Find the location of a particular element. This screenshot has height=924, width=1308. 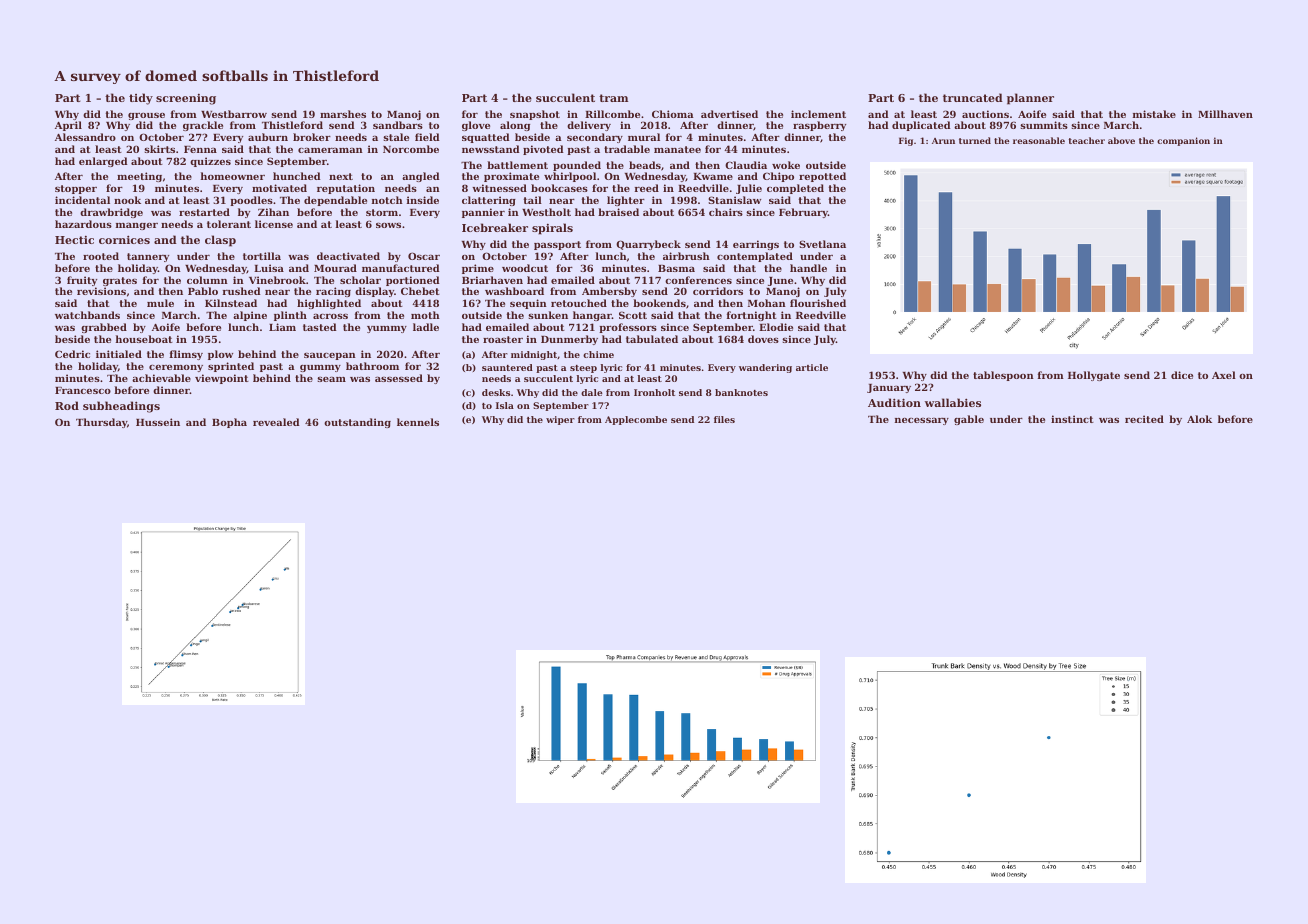

Alessandro is located at coordinates (85, 137).
